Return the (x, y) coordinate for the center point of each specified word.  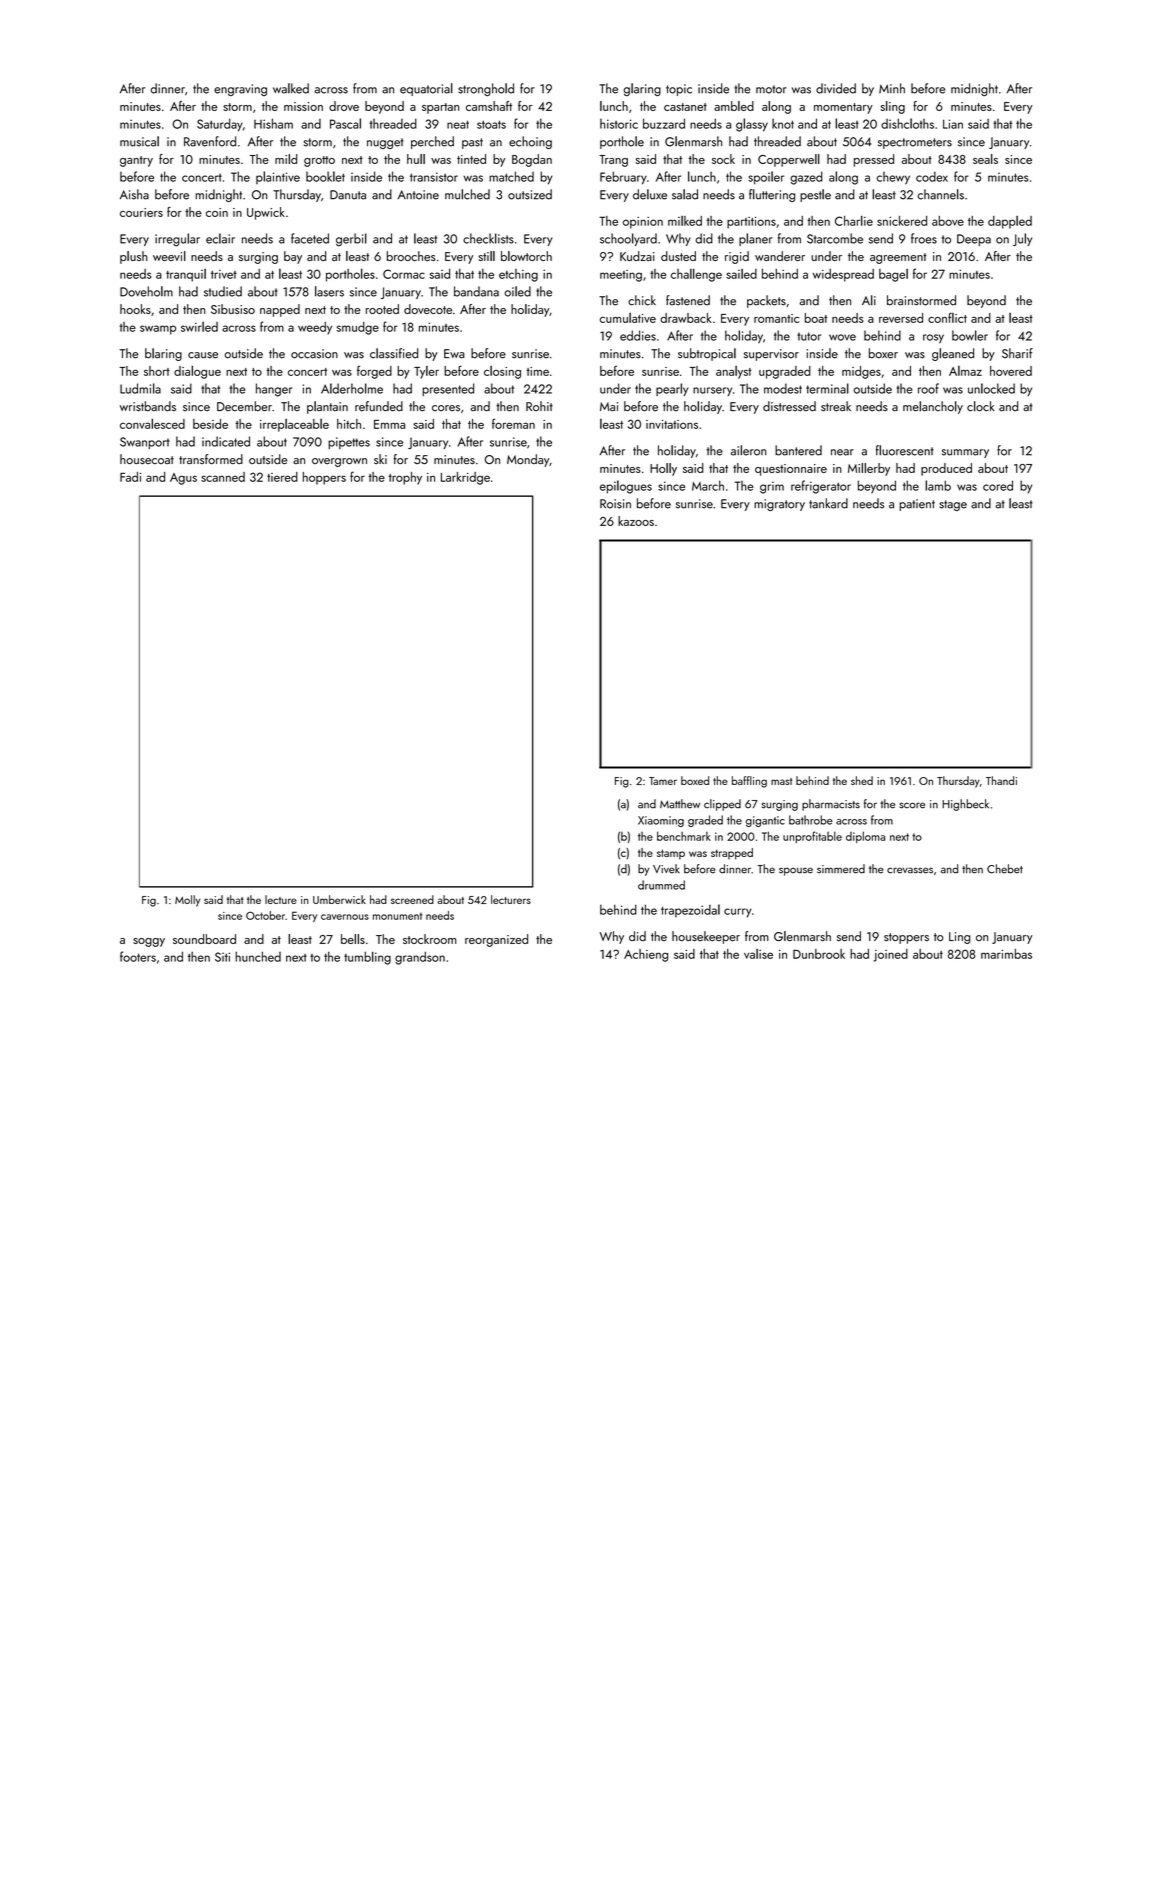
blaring (163, 354)
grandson (420, 958)
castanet (685, 107)
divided (836, 88)
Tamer (663, 781)
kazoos (636, 521)
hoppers (324, 478)
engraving (240, 90)
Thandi (1001, 780)
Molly (187, 901)
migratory (779, 505)
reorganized (496, 940)
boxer (883, 353)
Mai (609, 407)
